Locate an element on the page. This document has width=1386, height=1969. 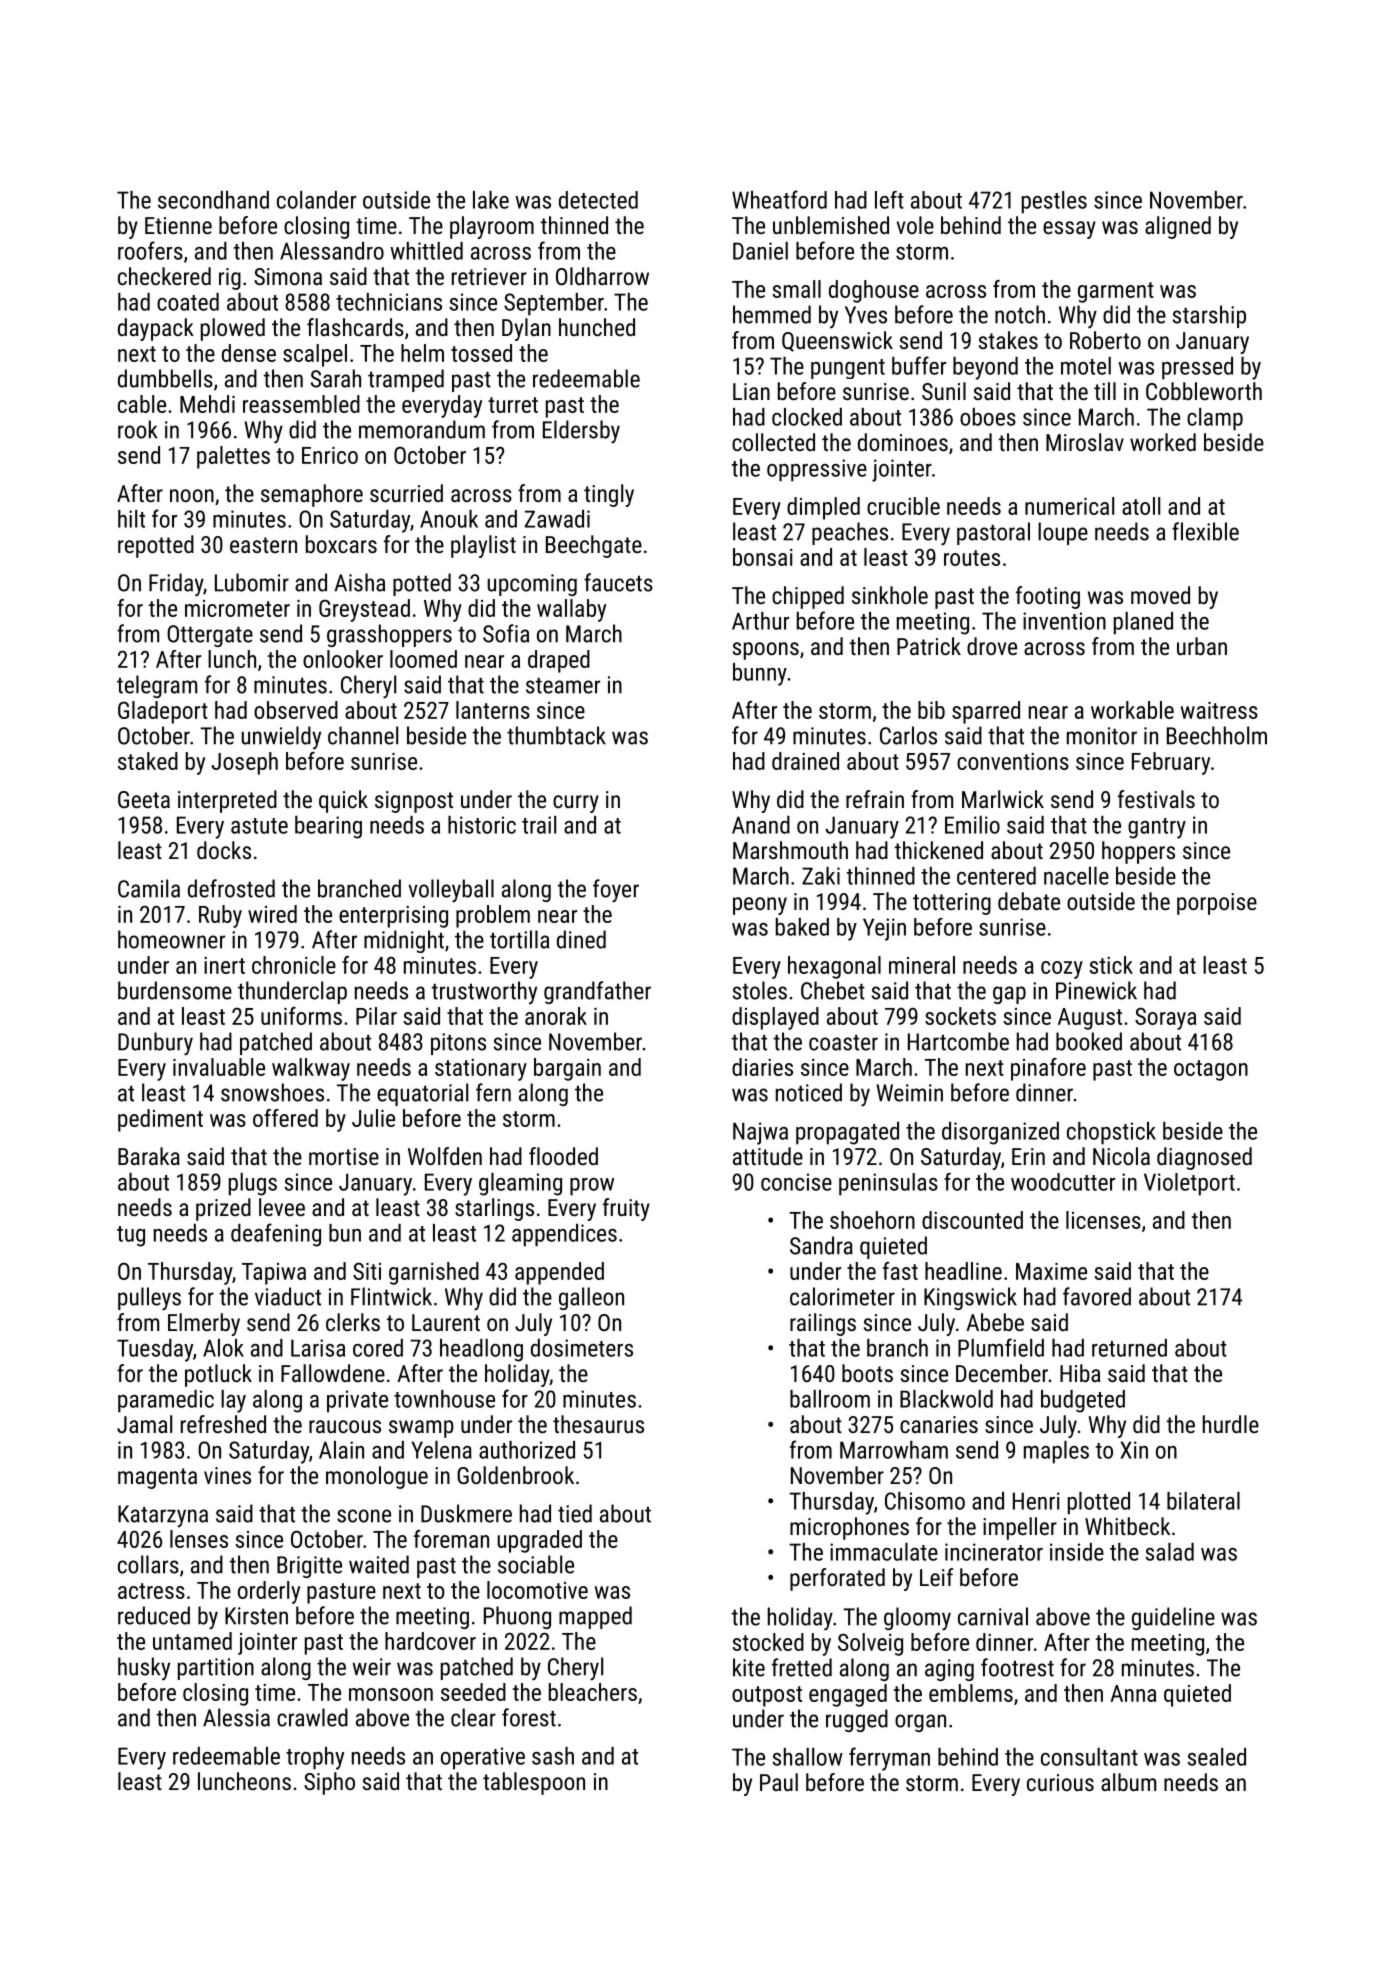
Alessia is located at coordinates (236, 1717).
